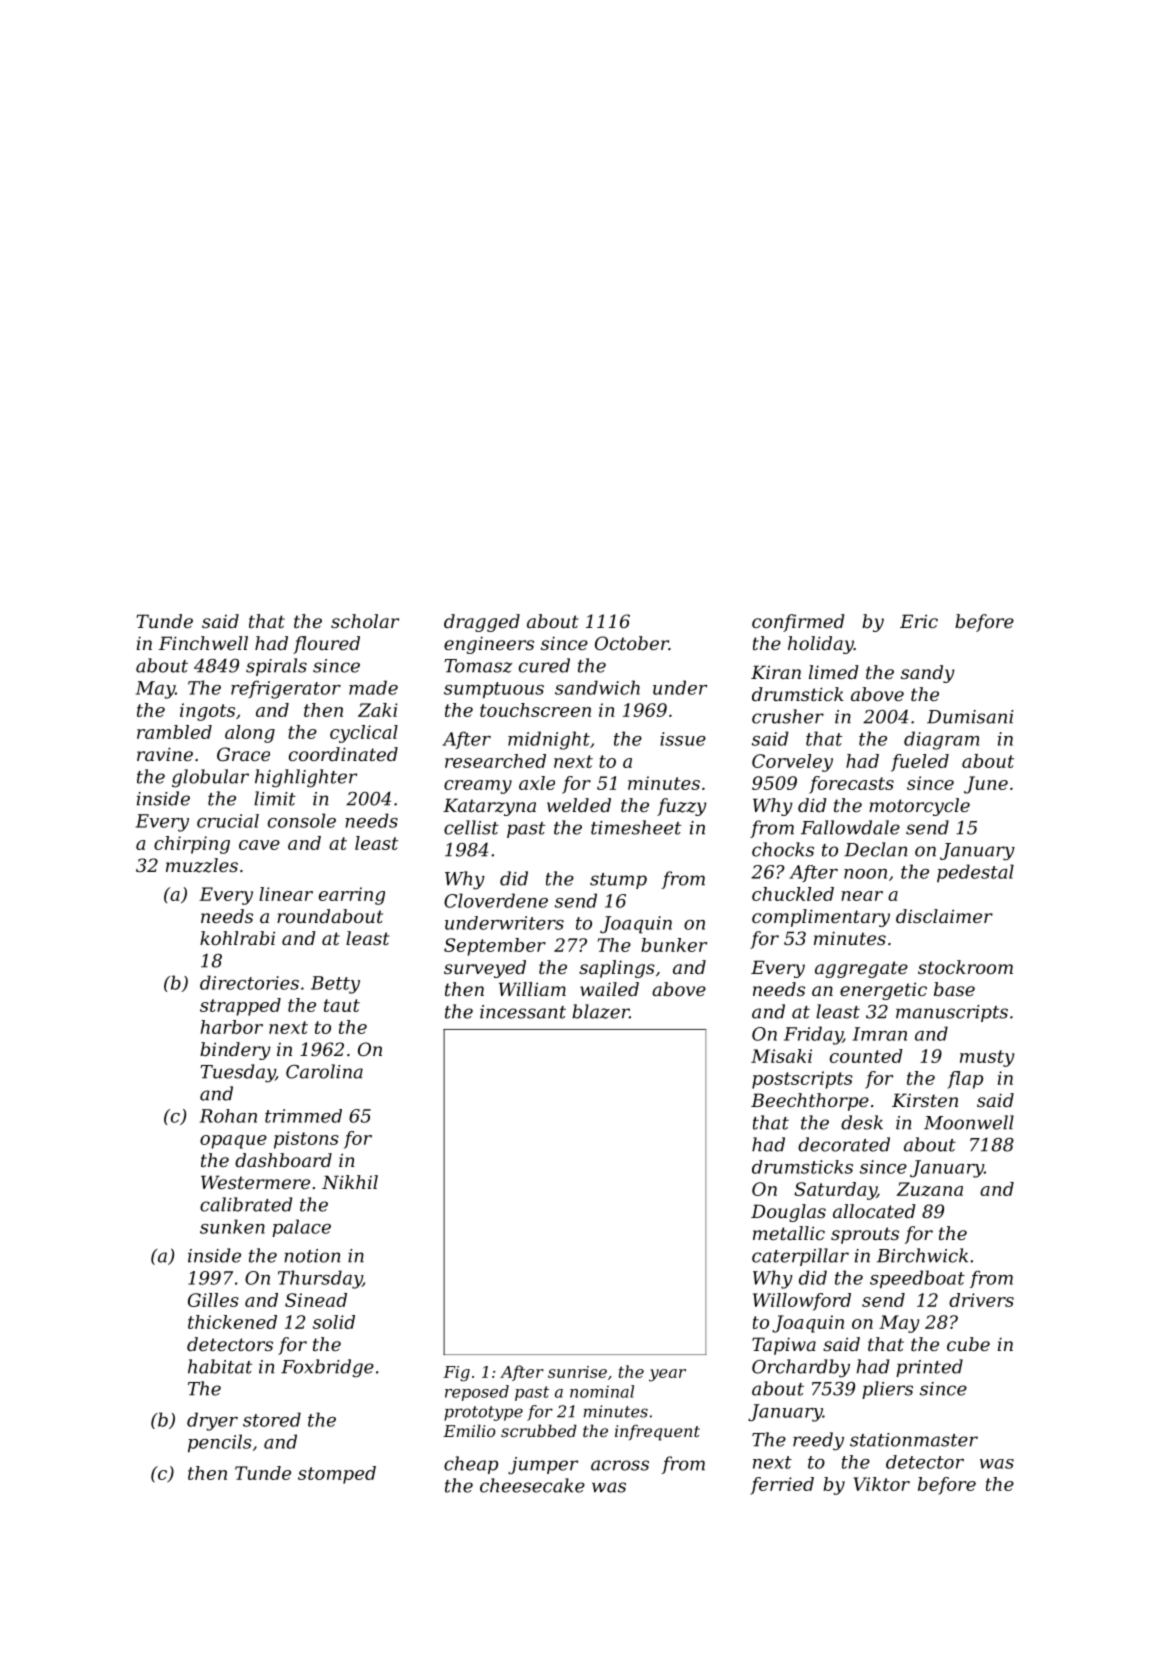 This page has height=1666, width=1150. Describe the element at coordinates (952, 1013) in the page. I see `manuscripts` at that location.
